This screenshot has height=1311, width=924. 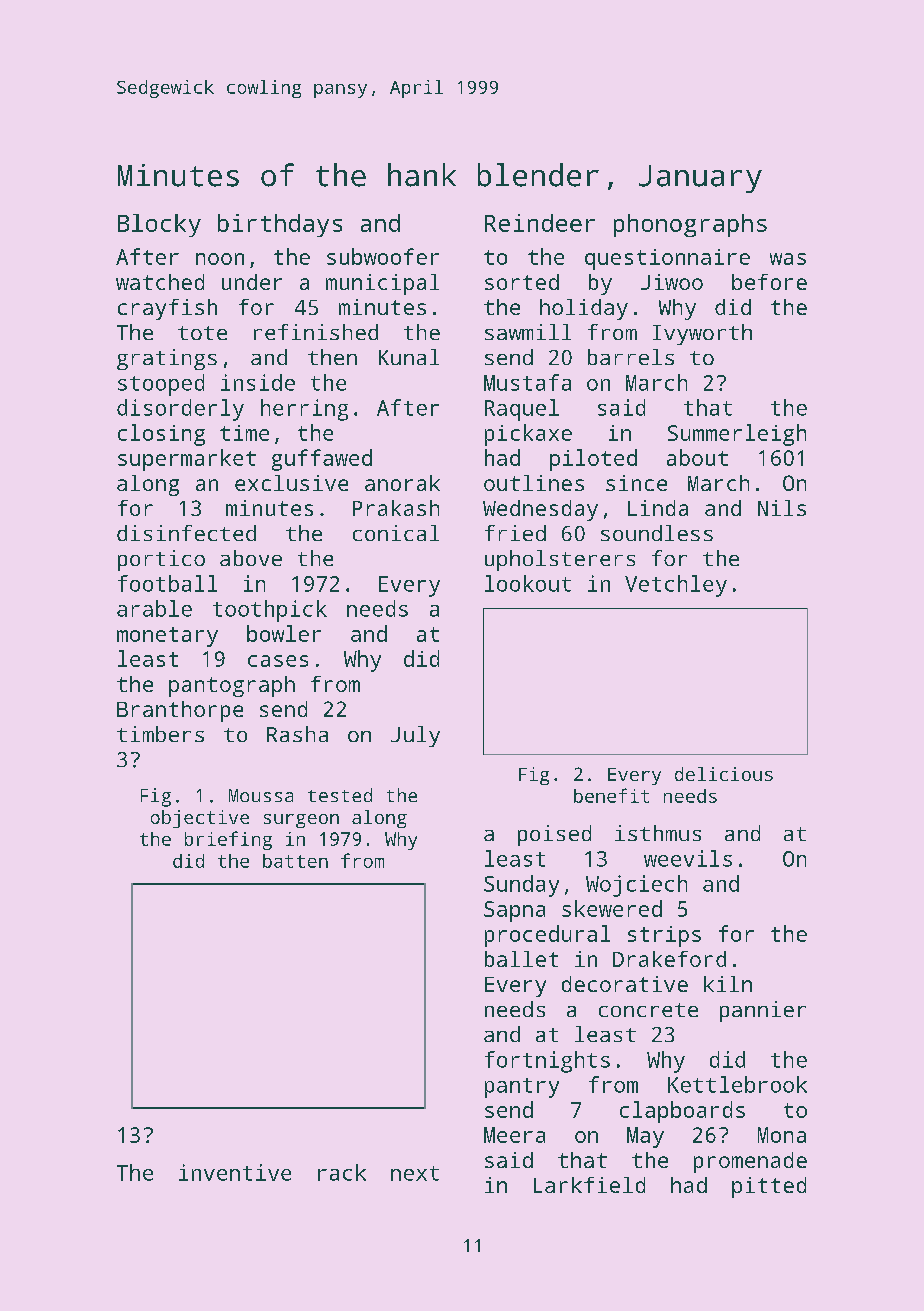 What do you see at coordinates (737, 1084) in the screenshot?
I see `Kettlebrook` at bounding box center [737, 1084].
